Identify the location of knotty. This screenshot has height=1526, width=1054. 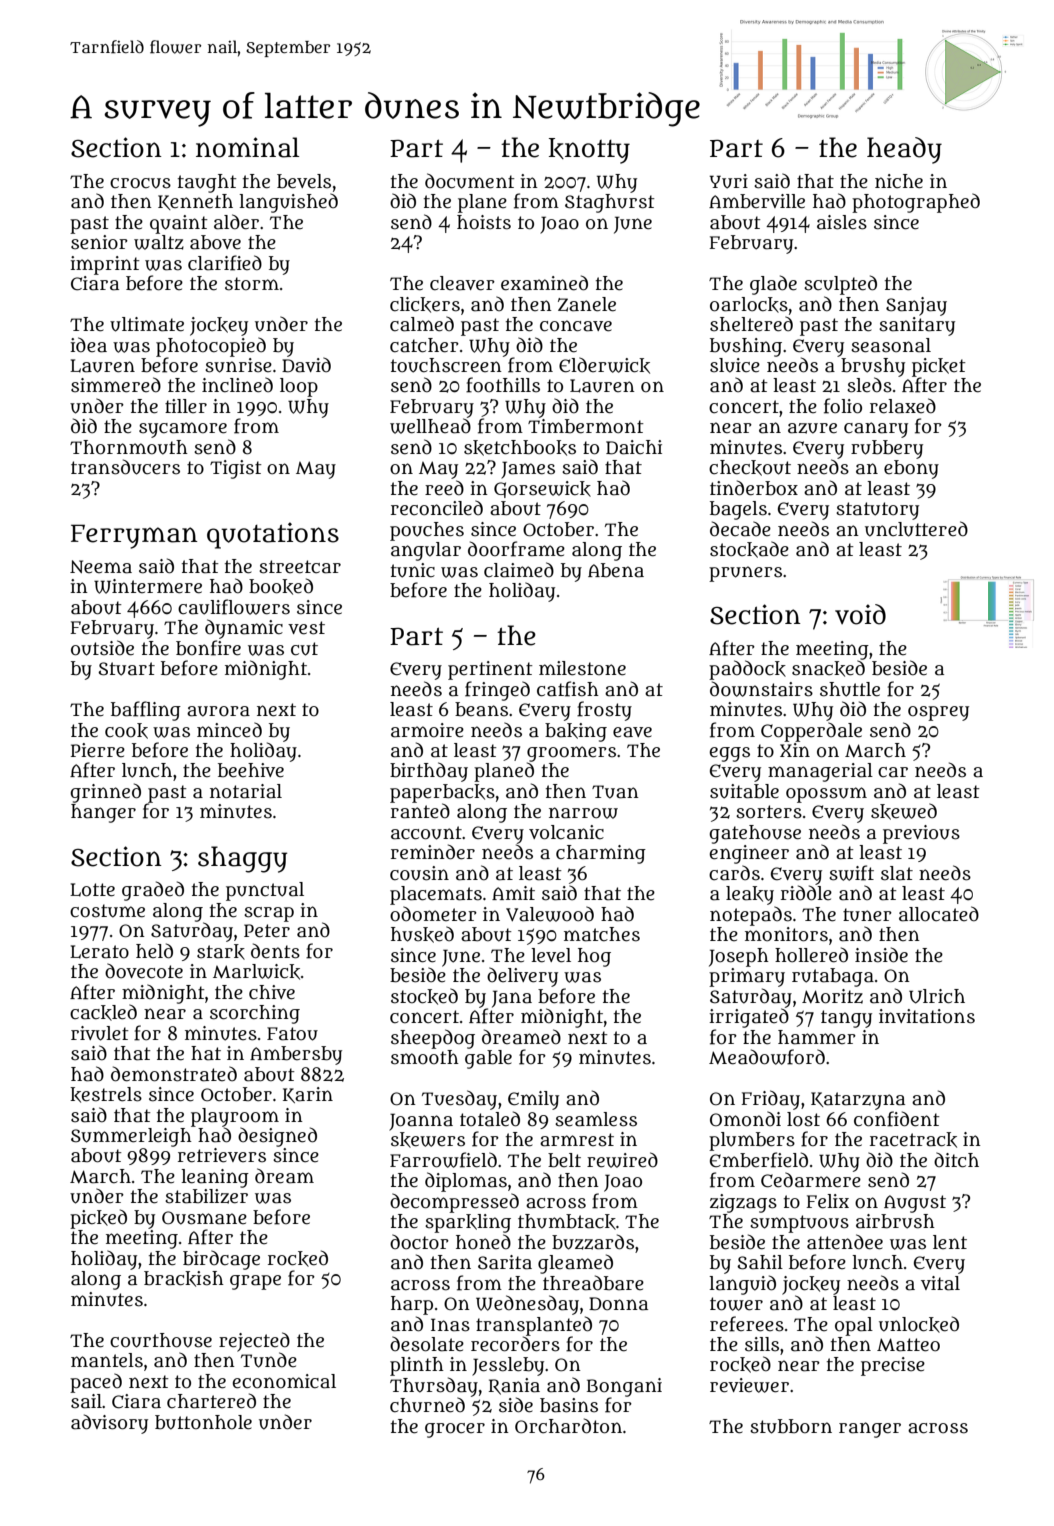
(589, 151).
